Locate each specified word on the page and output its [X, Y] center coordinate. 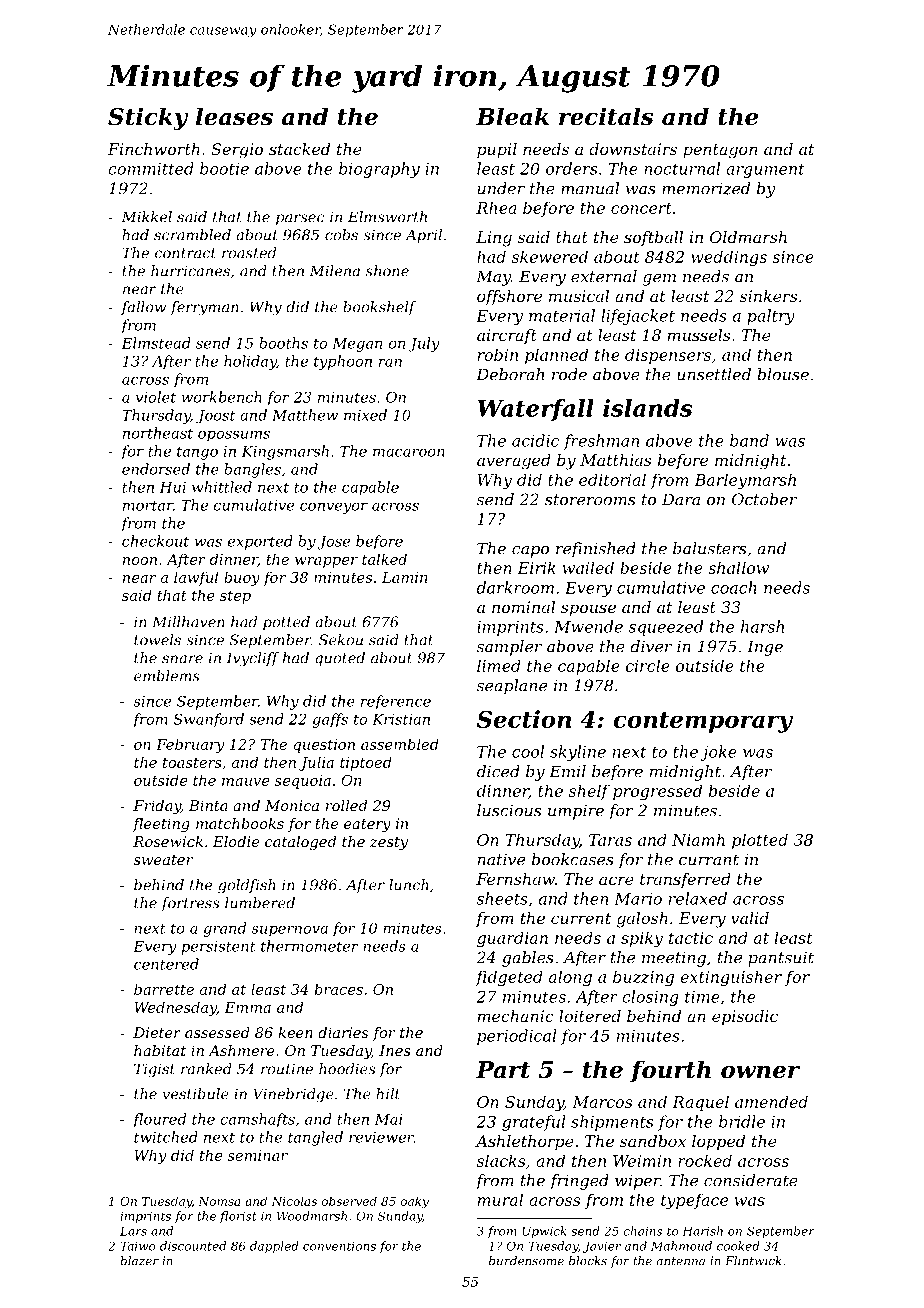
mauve [245, 782]
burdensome [526, 1261]
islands [648, 408]
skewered [550, 256]
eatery [367, 825]
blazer [139, 1261]
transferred [685, 880]
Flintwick [753, 1261]
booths [283, 343]
